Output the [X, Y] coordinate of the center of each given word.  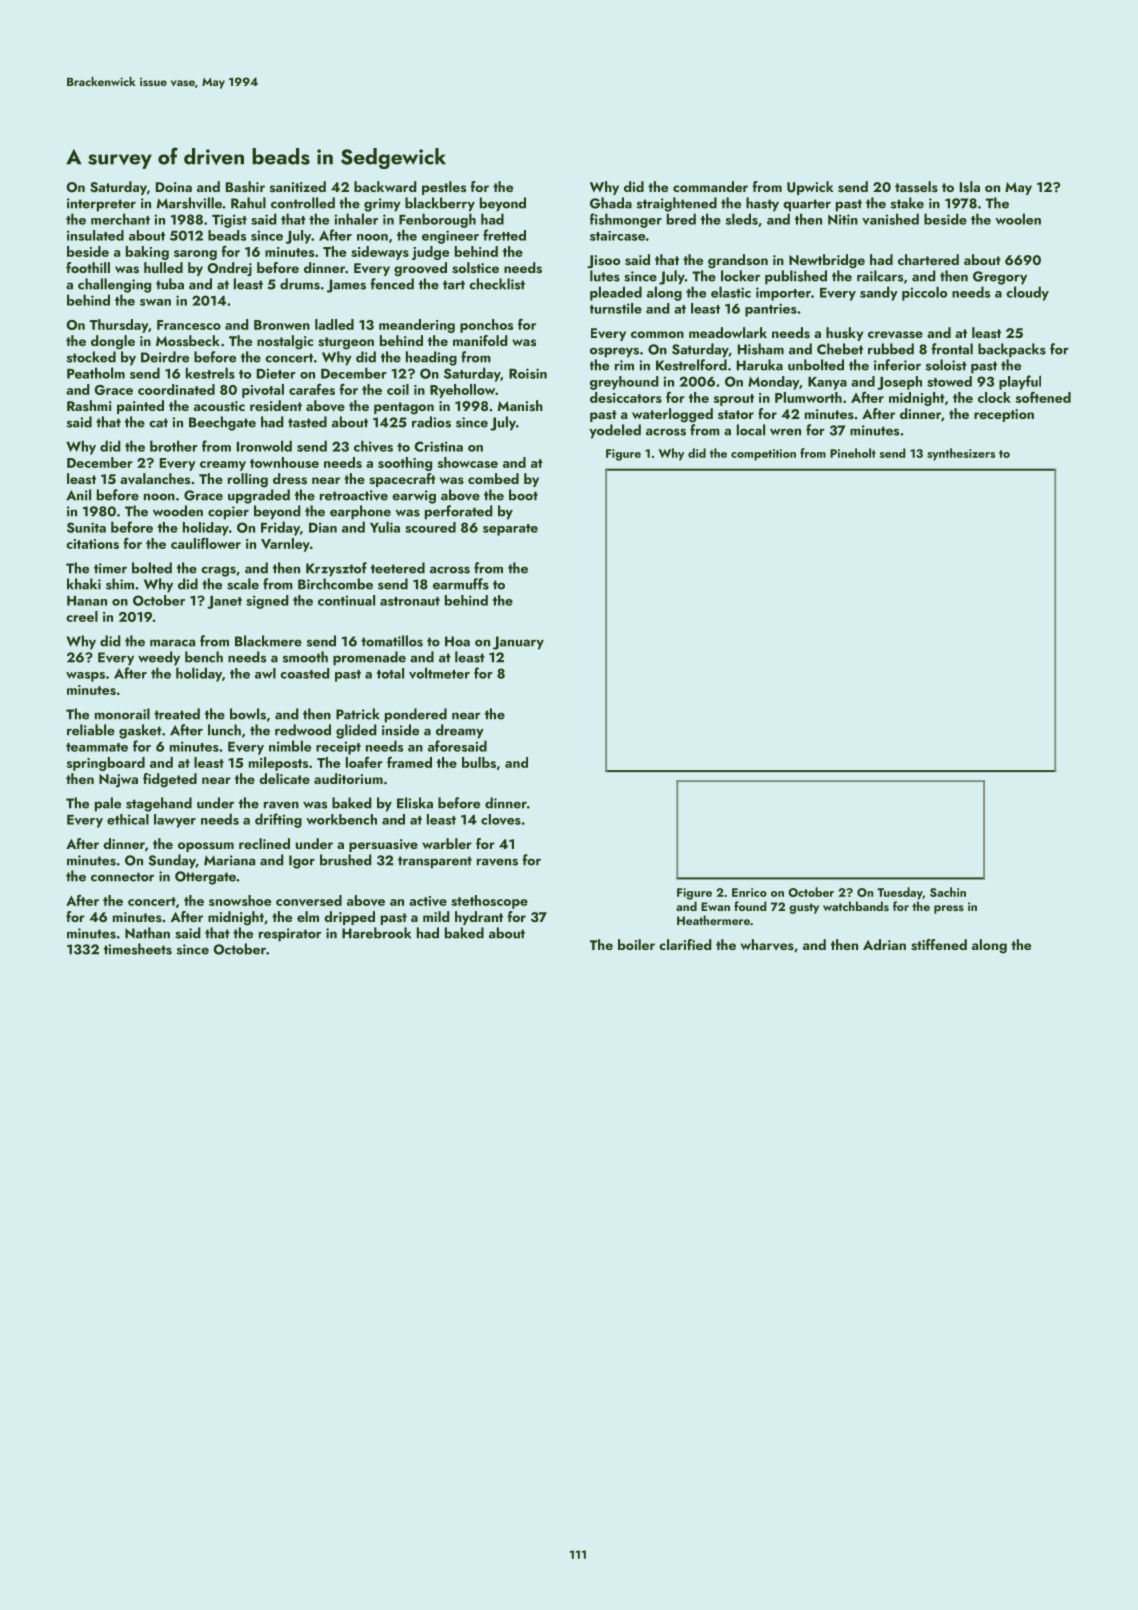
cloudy [1027, 293]
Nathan [147, 933]
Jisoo [603, 262]
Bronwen [282, 325]
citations [92, 544]
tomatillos [392, 641]
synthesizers [961, 454]
